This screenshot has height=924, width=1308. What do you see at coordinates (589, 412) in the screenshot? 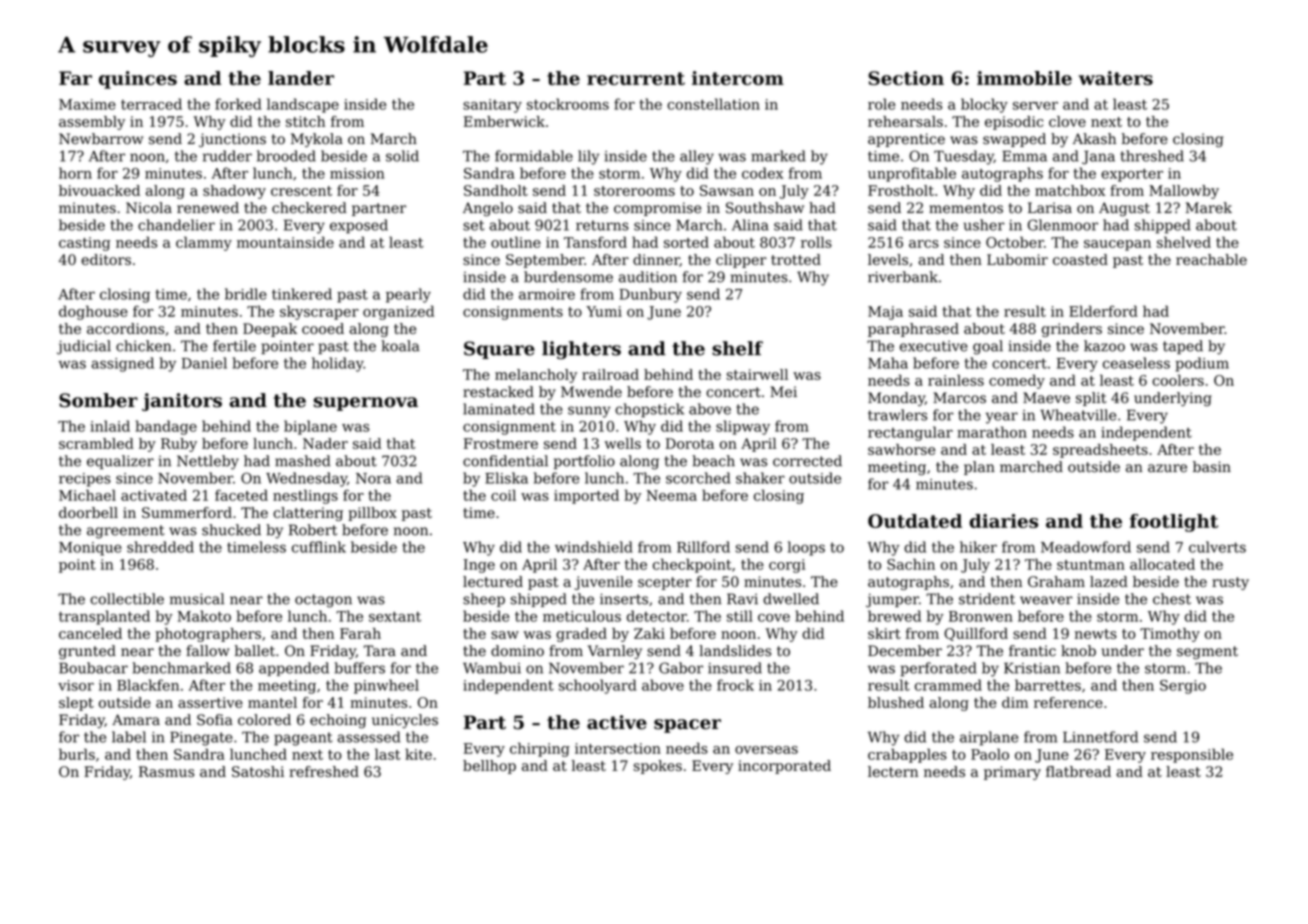
I see `sunny` at bounding box center [589, 412].
